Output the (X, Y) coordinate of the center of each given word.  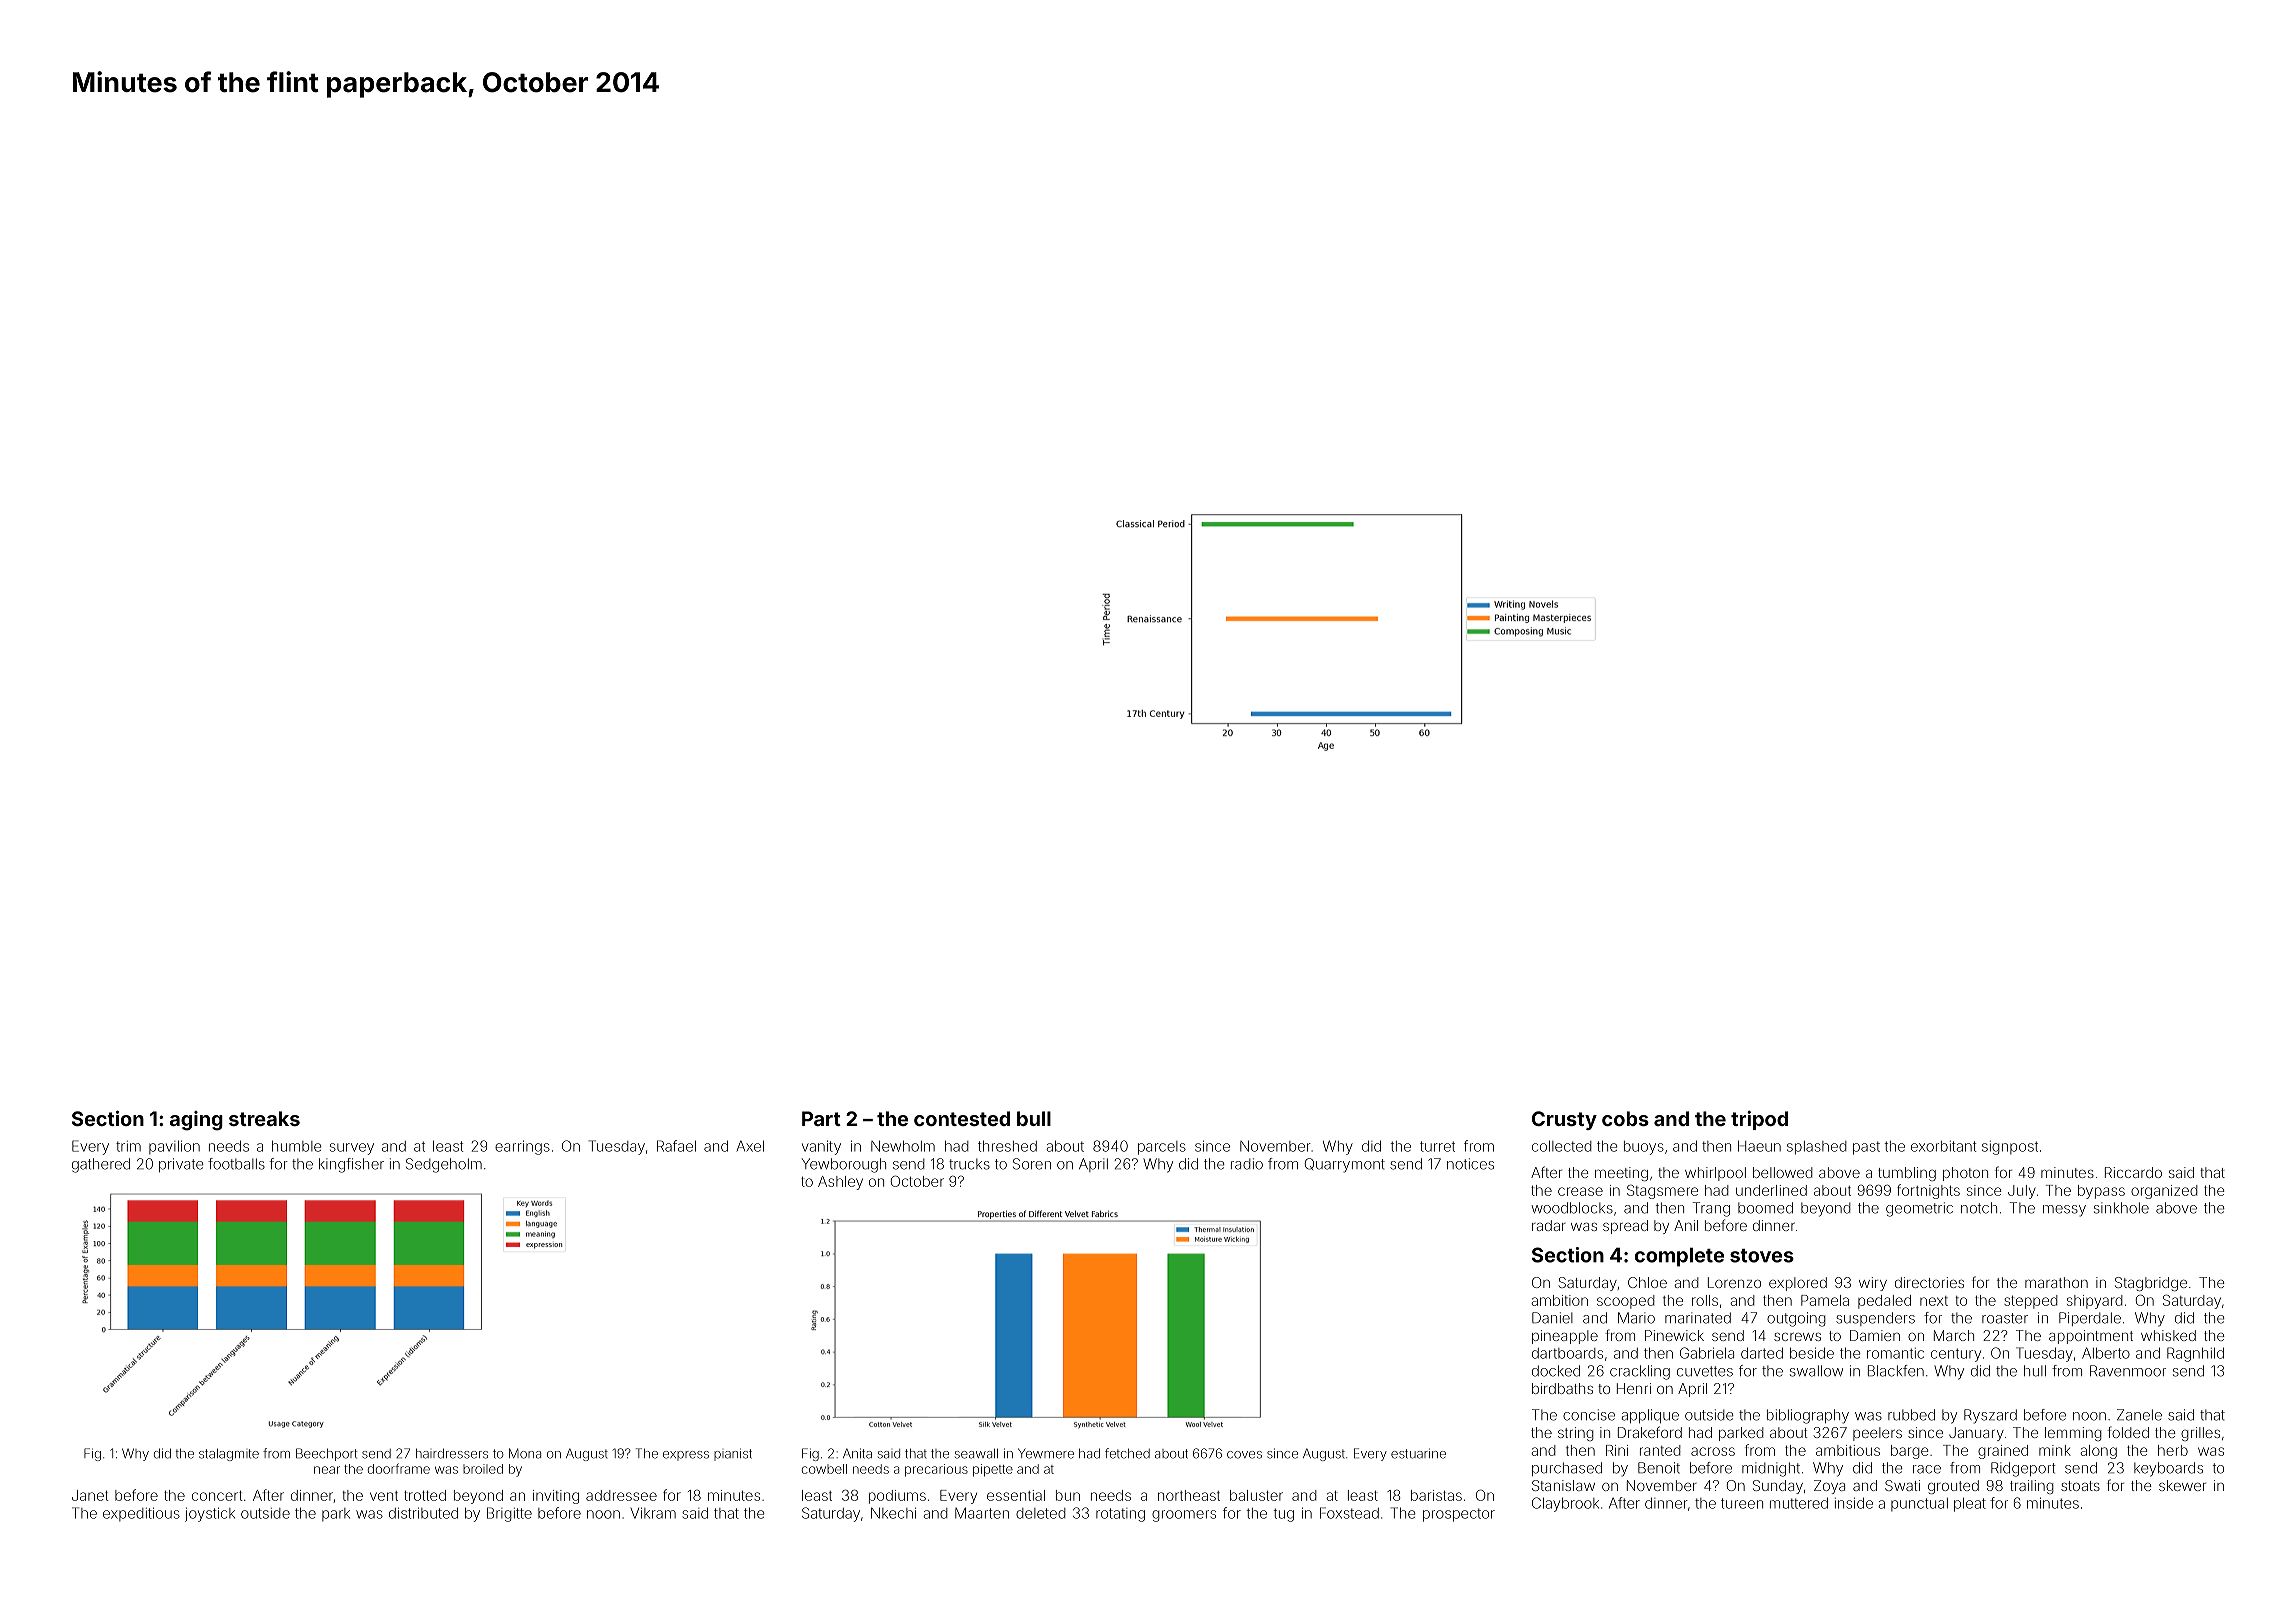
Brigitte (509, 1514)
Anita (857, 1453)
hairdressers (452, 1453)
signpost (2010, 1148)
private (181, 1165)
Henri (1634, 1388)
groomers (1184, 1516)
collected (1562, 1146)
